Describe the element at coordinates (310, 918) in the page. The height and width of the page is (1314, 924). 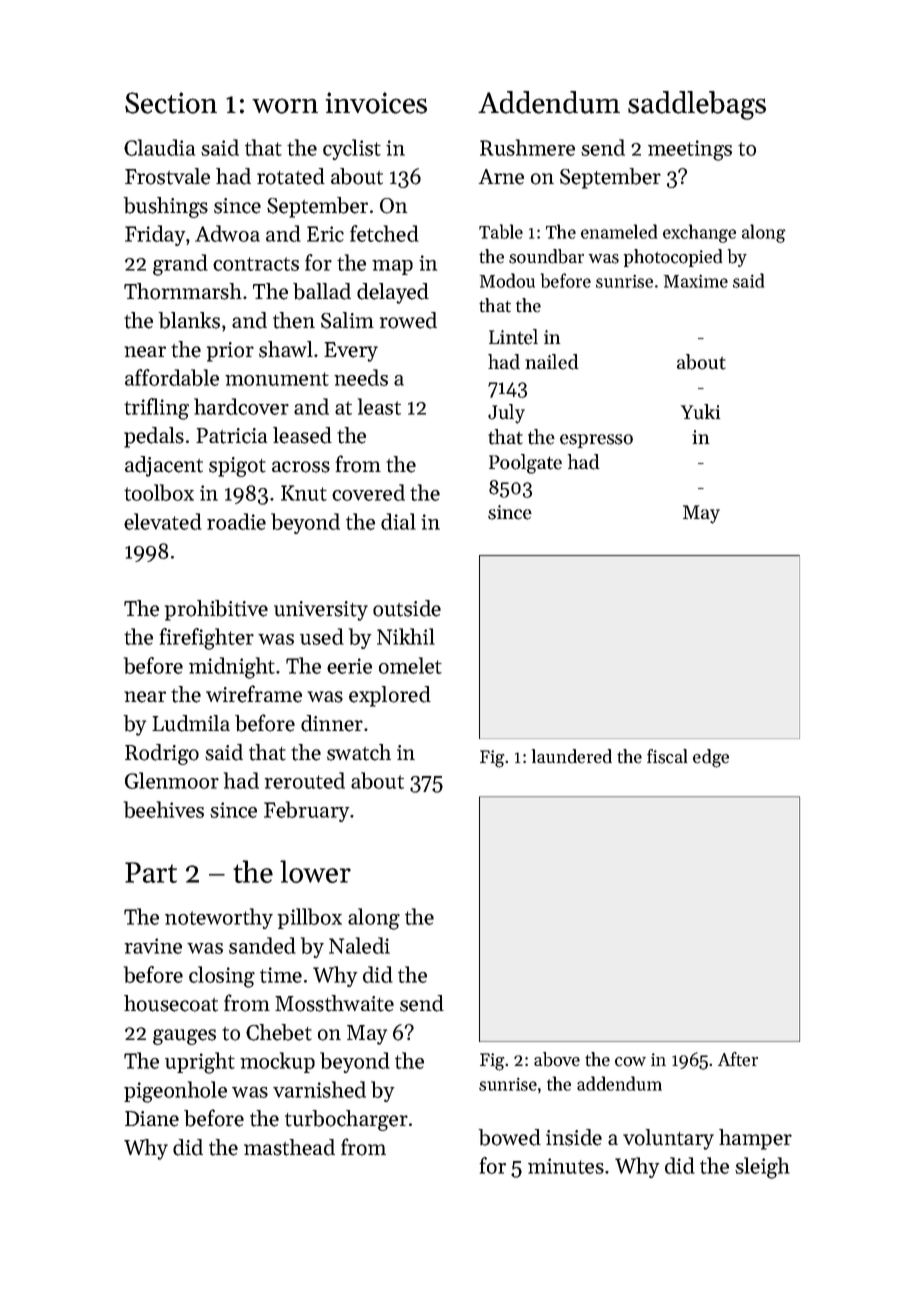
I see `pillbox` at that location.
